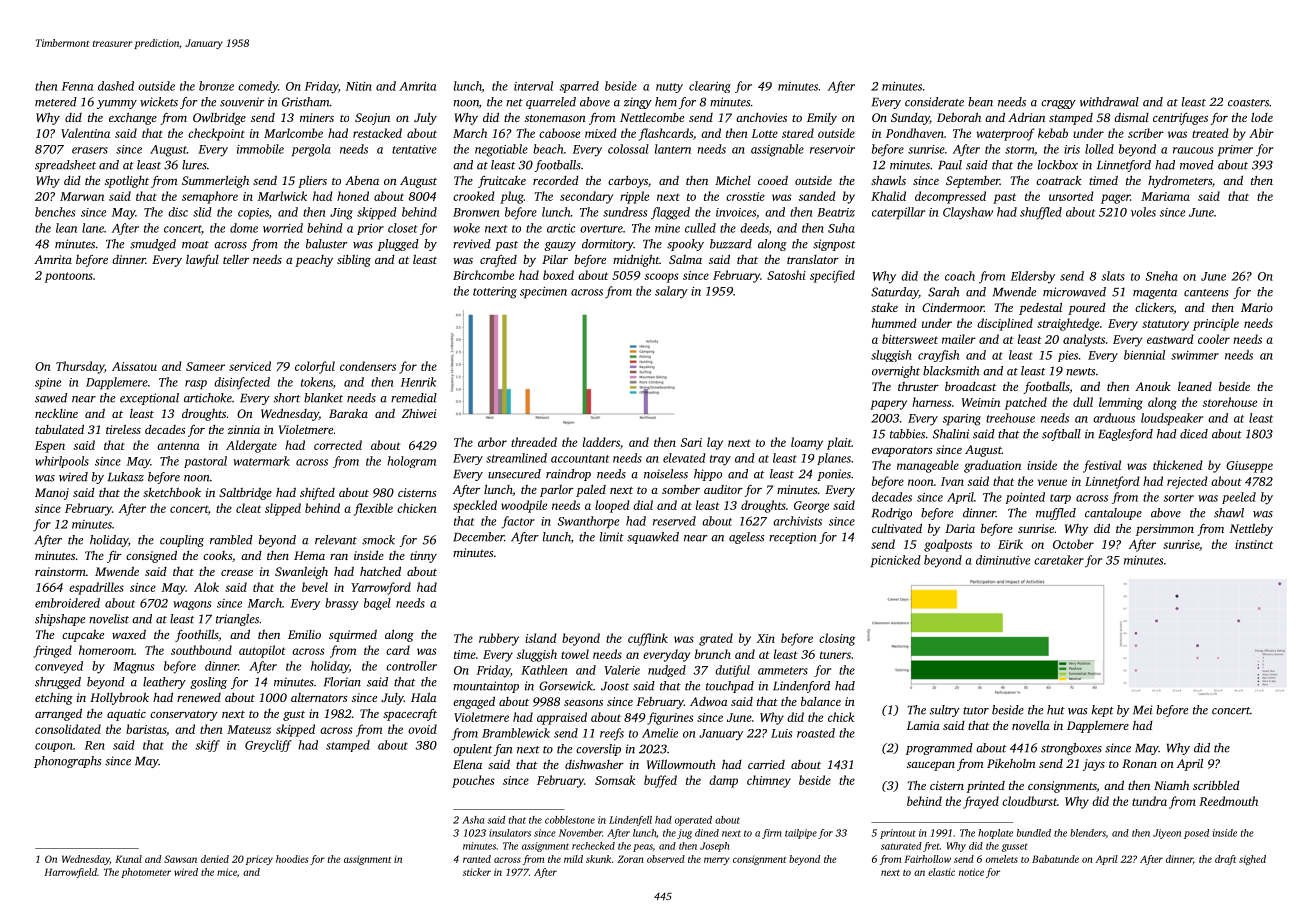 The height and width of the screenshot is (924, 1308). What do you see at coordinates (717, 861) in the screenshot?
I see `merry` at bounding box center [717, 861].
